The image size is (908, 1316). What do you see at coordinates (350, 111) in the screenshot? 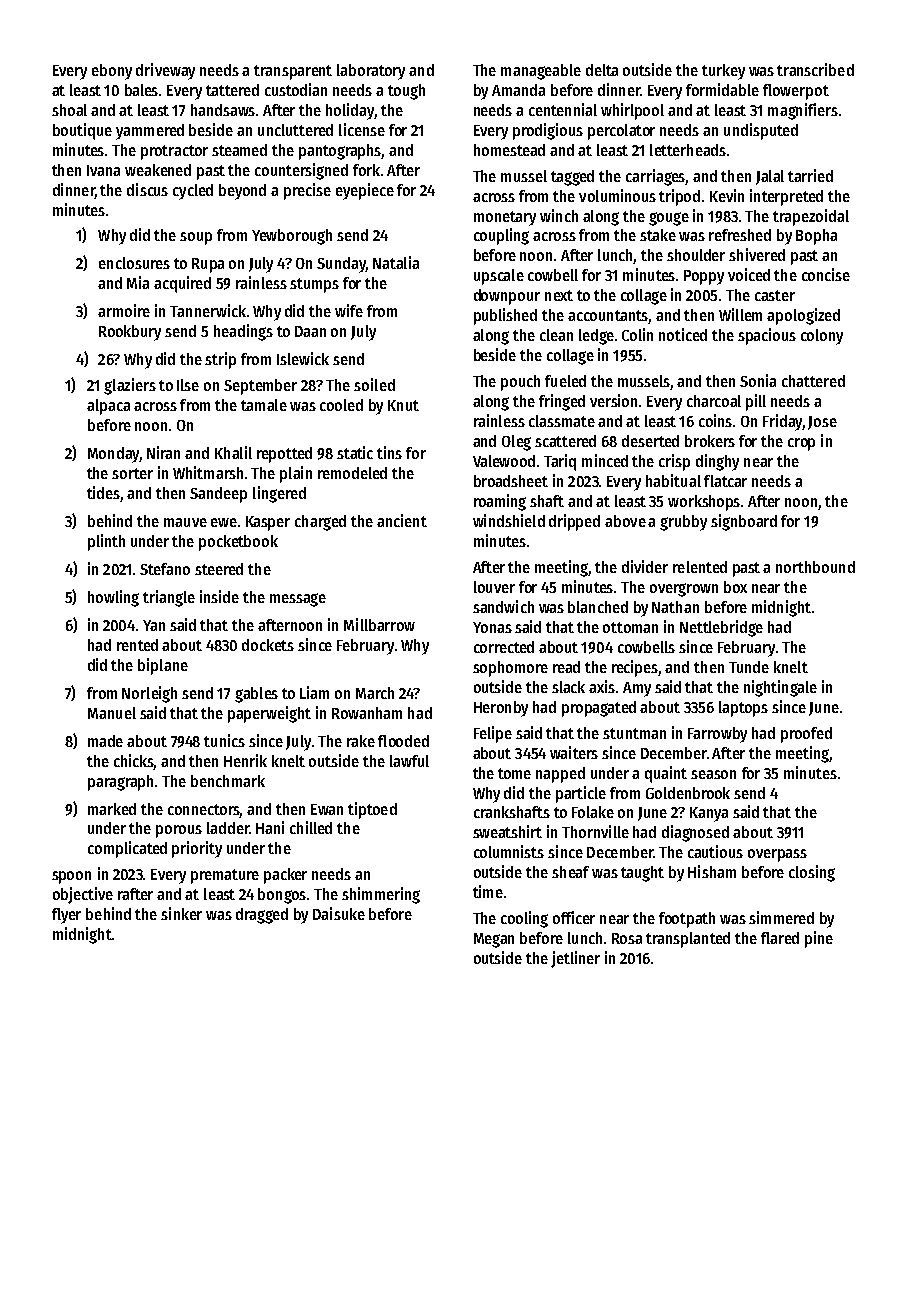
I see `holiday` at bounding box center [350, 111].
